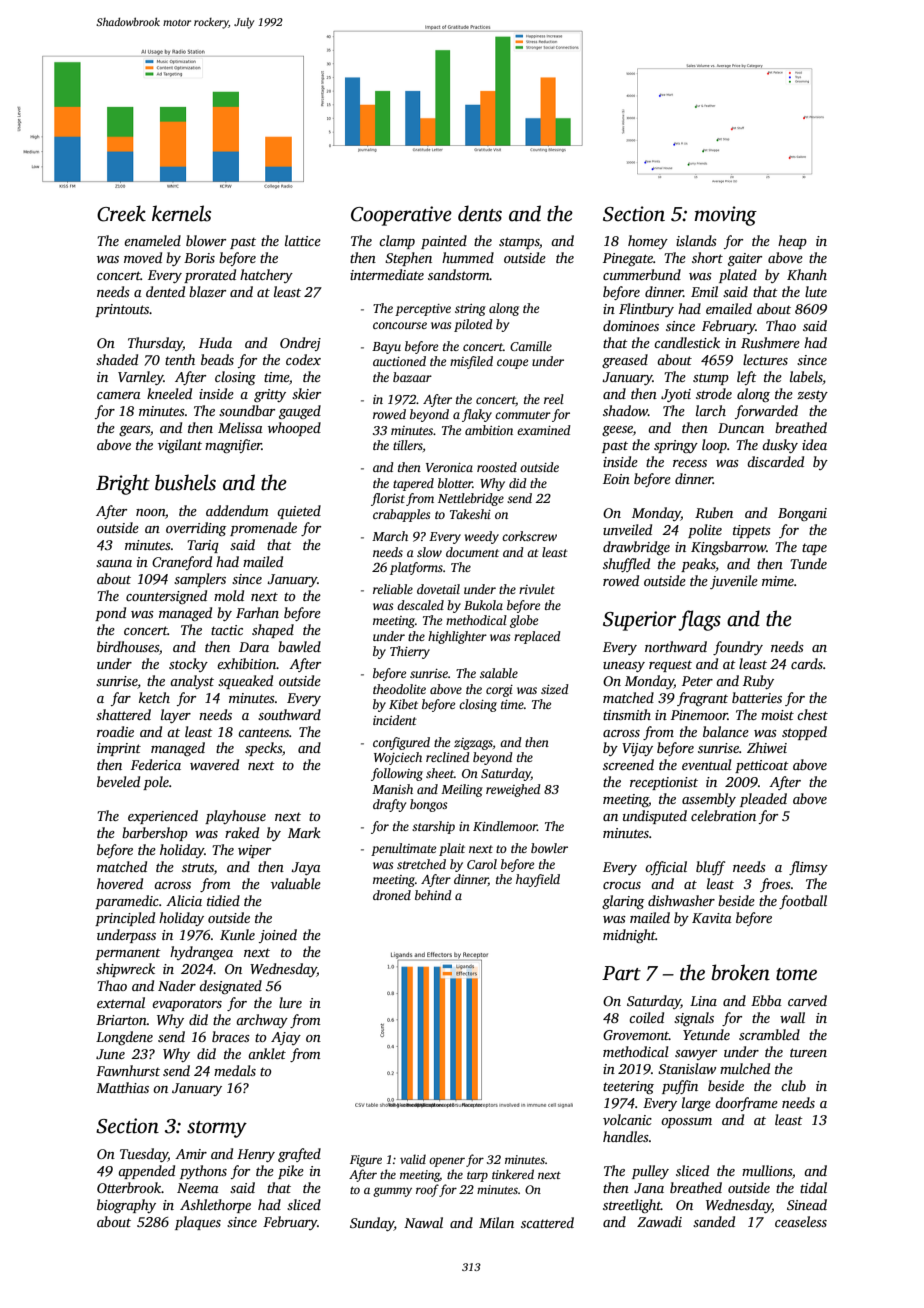  Describe the element at coordinates (134, 431) in the screenshot. I see `gears` at that location.
